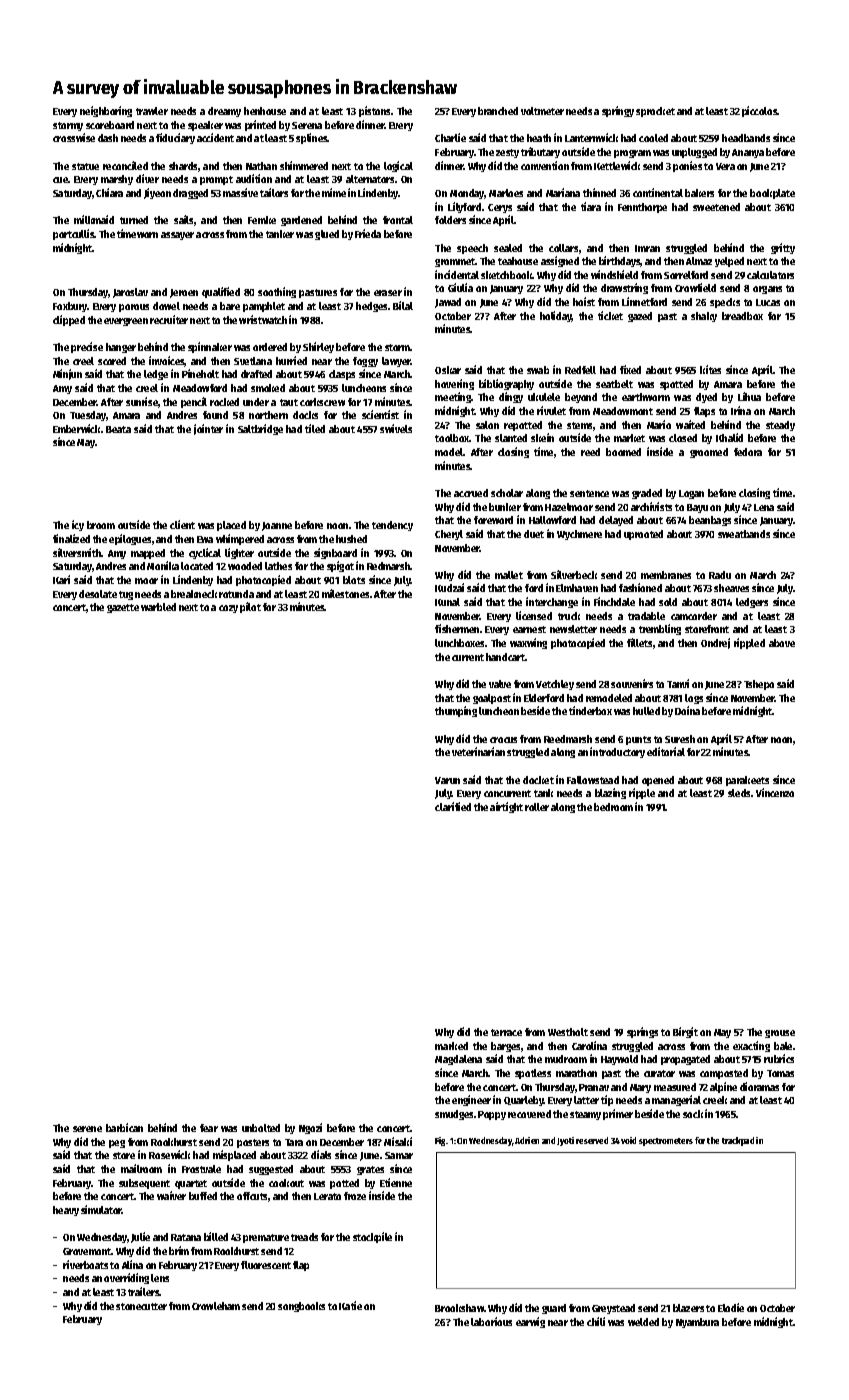  I want to click on Brookshaw, so click(459, 1308).
